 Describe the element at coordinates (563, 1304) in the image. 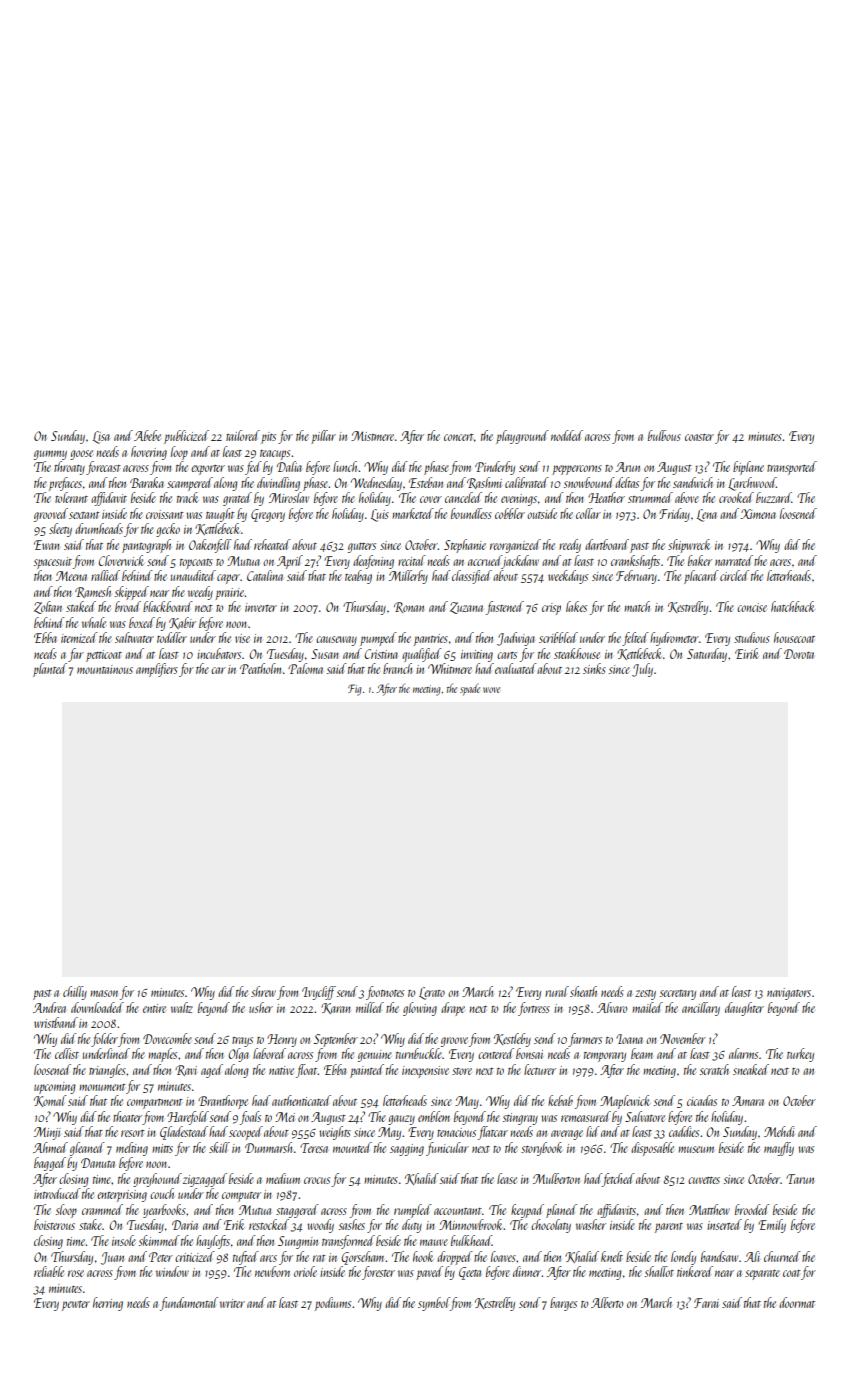

I see `barges` at that location.
